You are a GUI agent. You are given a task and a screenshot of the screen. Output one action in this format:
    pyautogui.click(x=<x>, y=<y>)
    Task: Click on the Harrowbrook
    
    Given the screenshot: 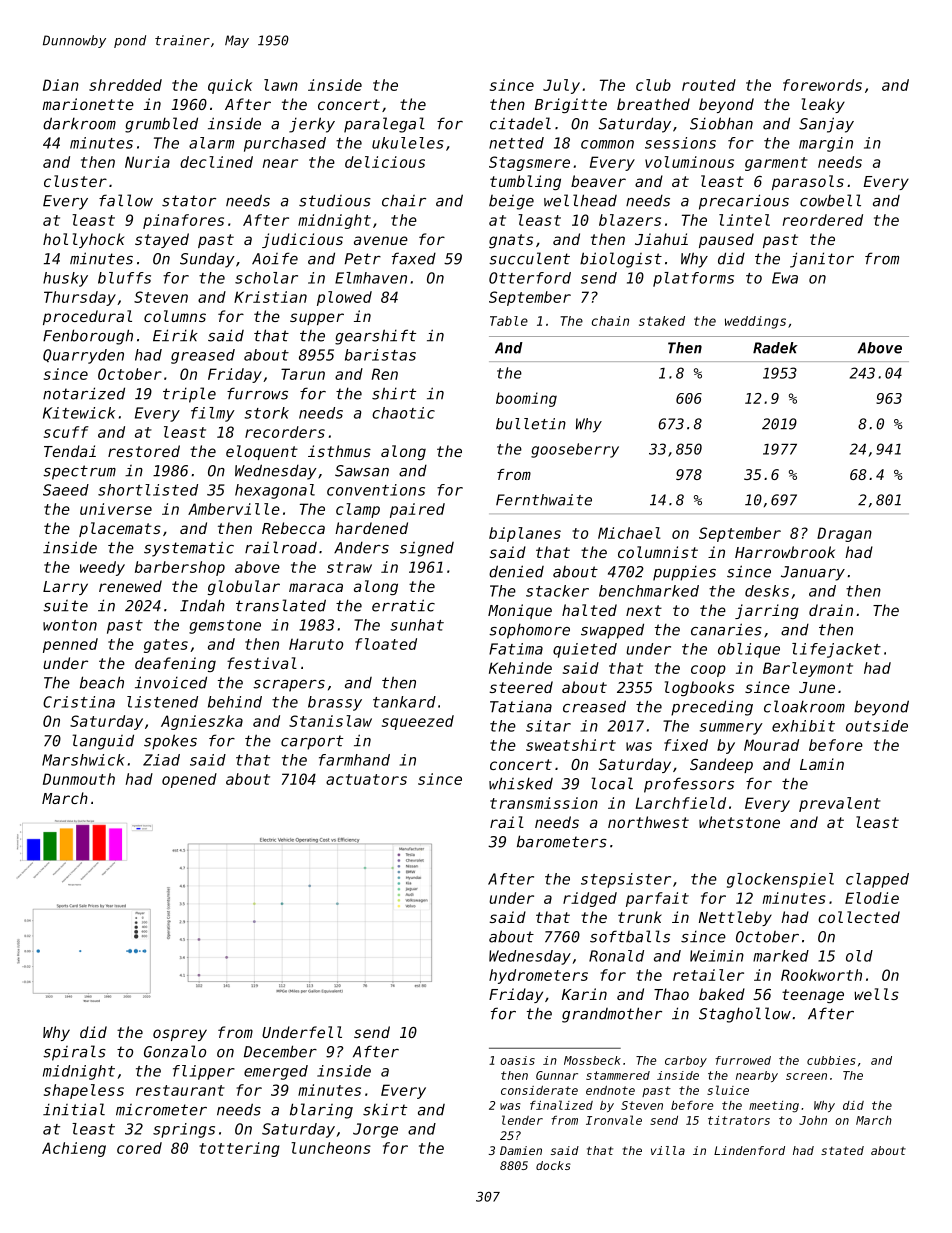 What is the action you would take?
    pyautogui.click(x=785, y=552)
